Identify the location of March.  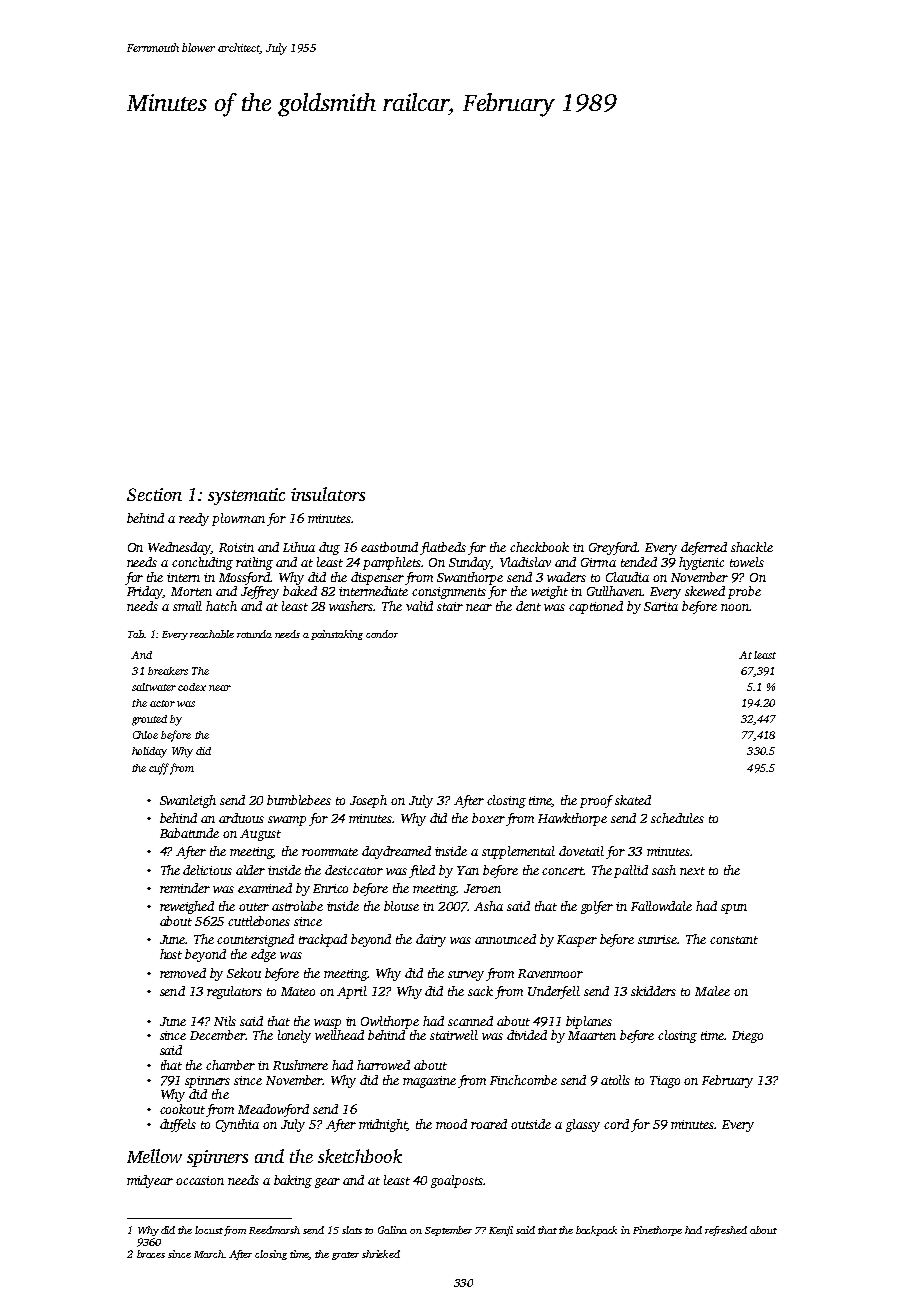
(209, 1254).
